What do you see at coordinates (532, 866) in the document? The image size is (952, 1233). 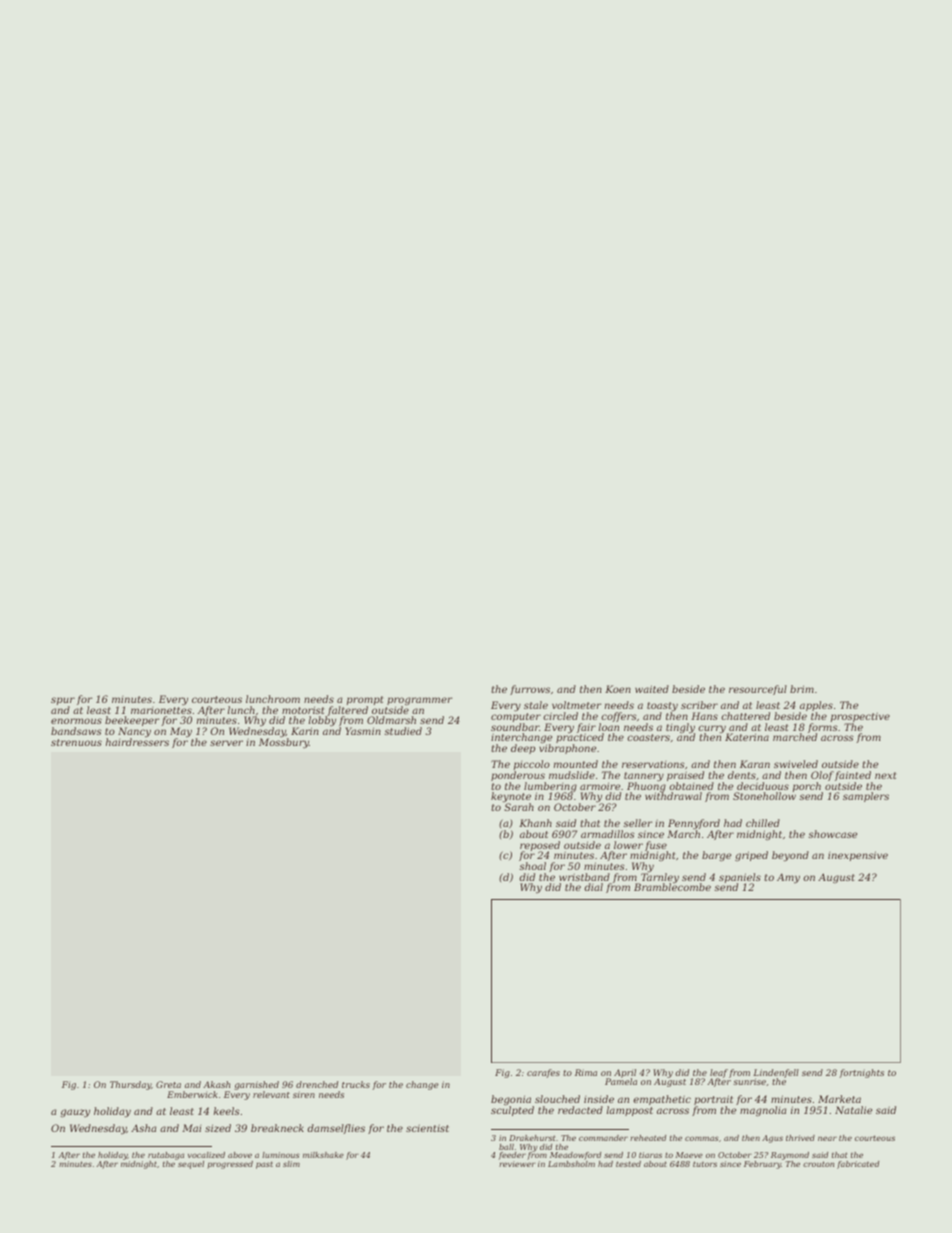 I see `shoal` at bounding box center [532, 866].
